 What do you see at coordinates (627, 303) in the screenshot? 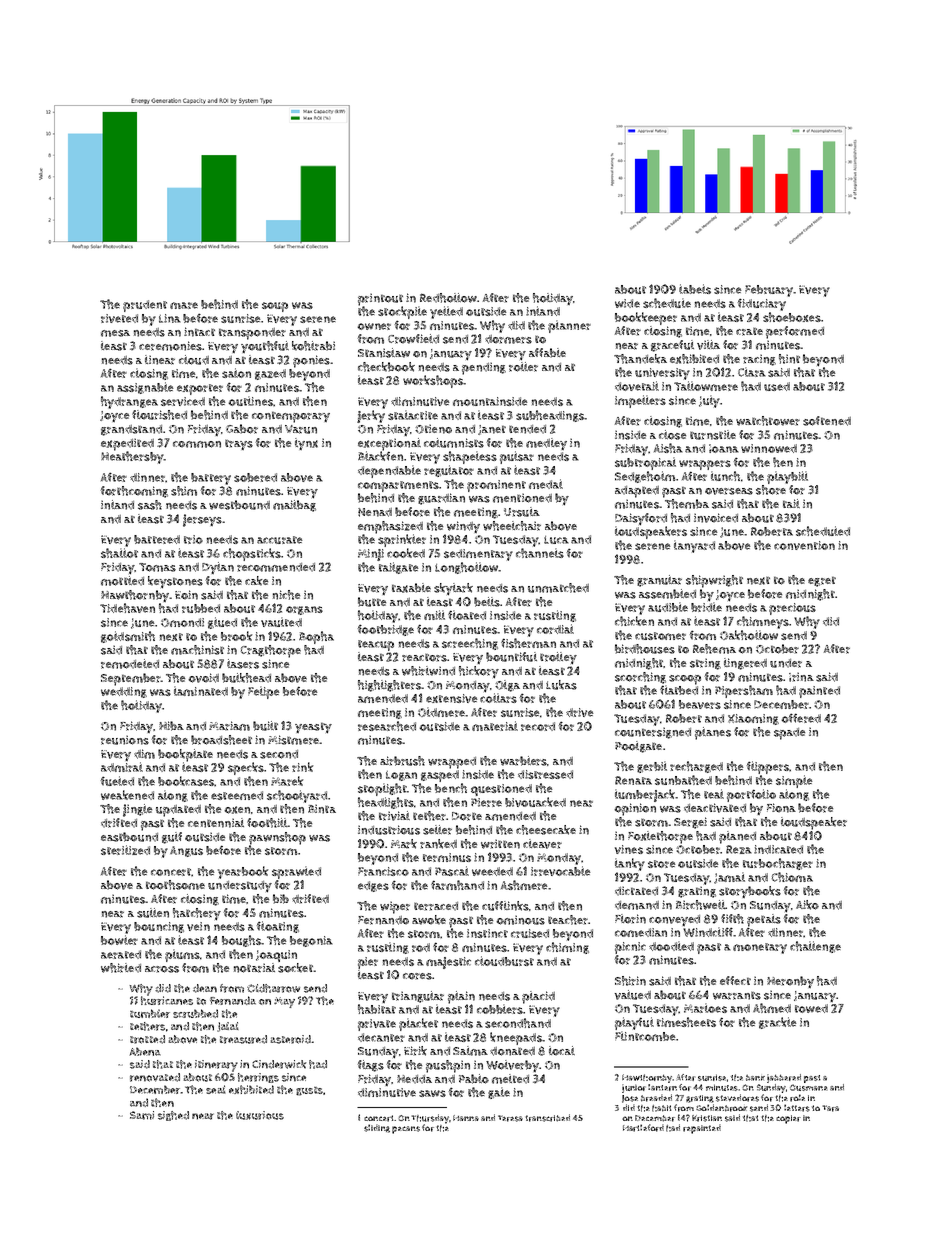
I see `wide` at bounding box center [627, 303].
